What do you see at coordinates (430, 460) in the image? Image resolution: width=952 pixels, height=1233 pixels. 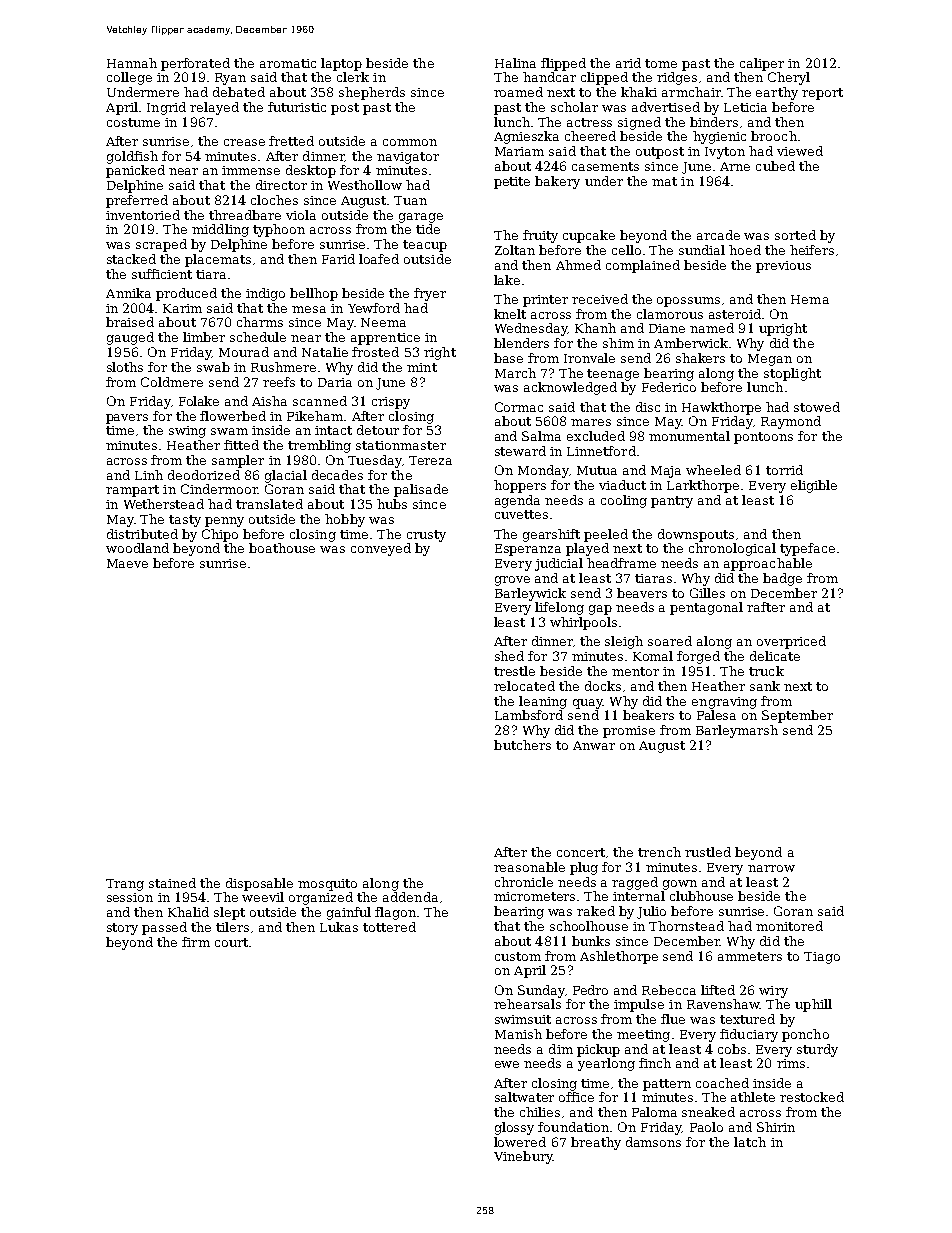 I see `Tereza` at bounding box center [430, 460].
